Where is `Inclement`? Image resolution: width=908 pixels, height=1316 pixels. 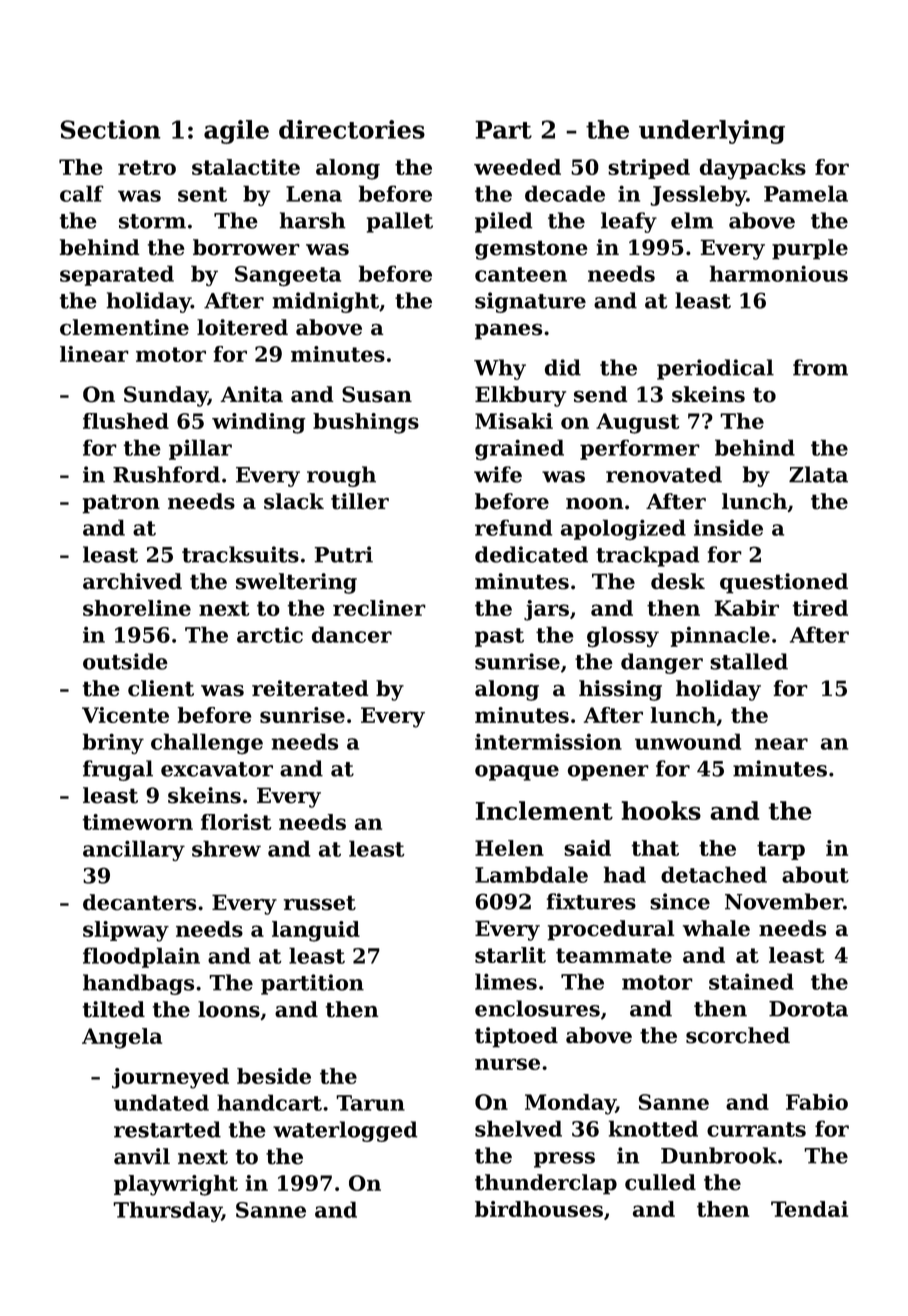 Inclement is located at coordinates (544, 810).
